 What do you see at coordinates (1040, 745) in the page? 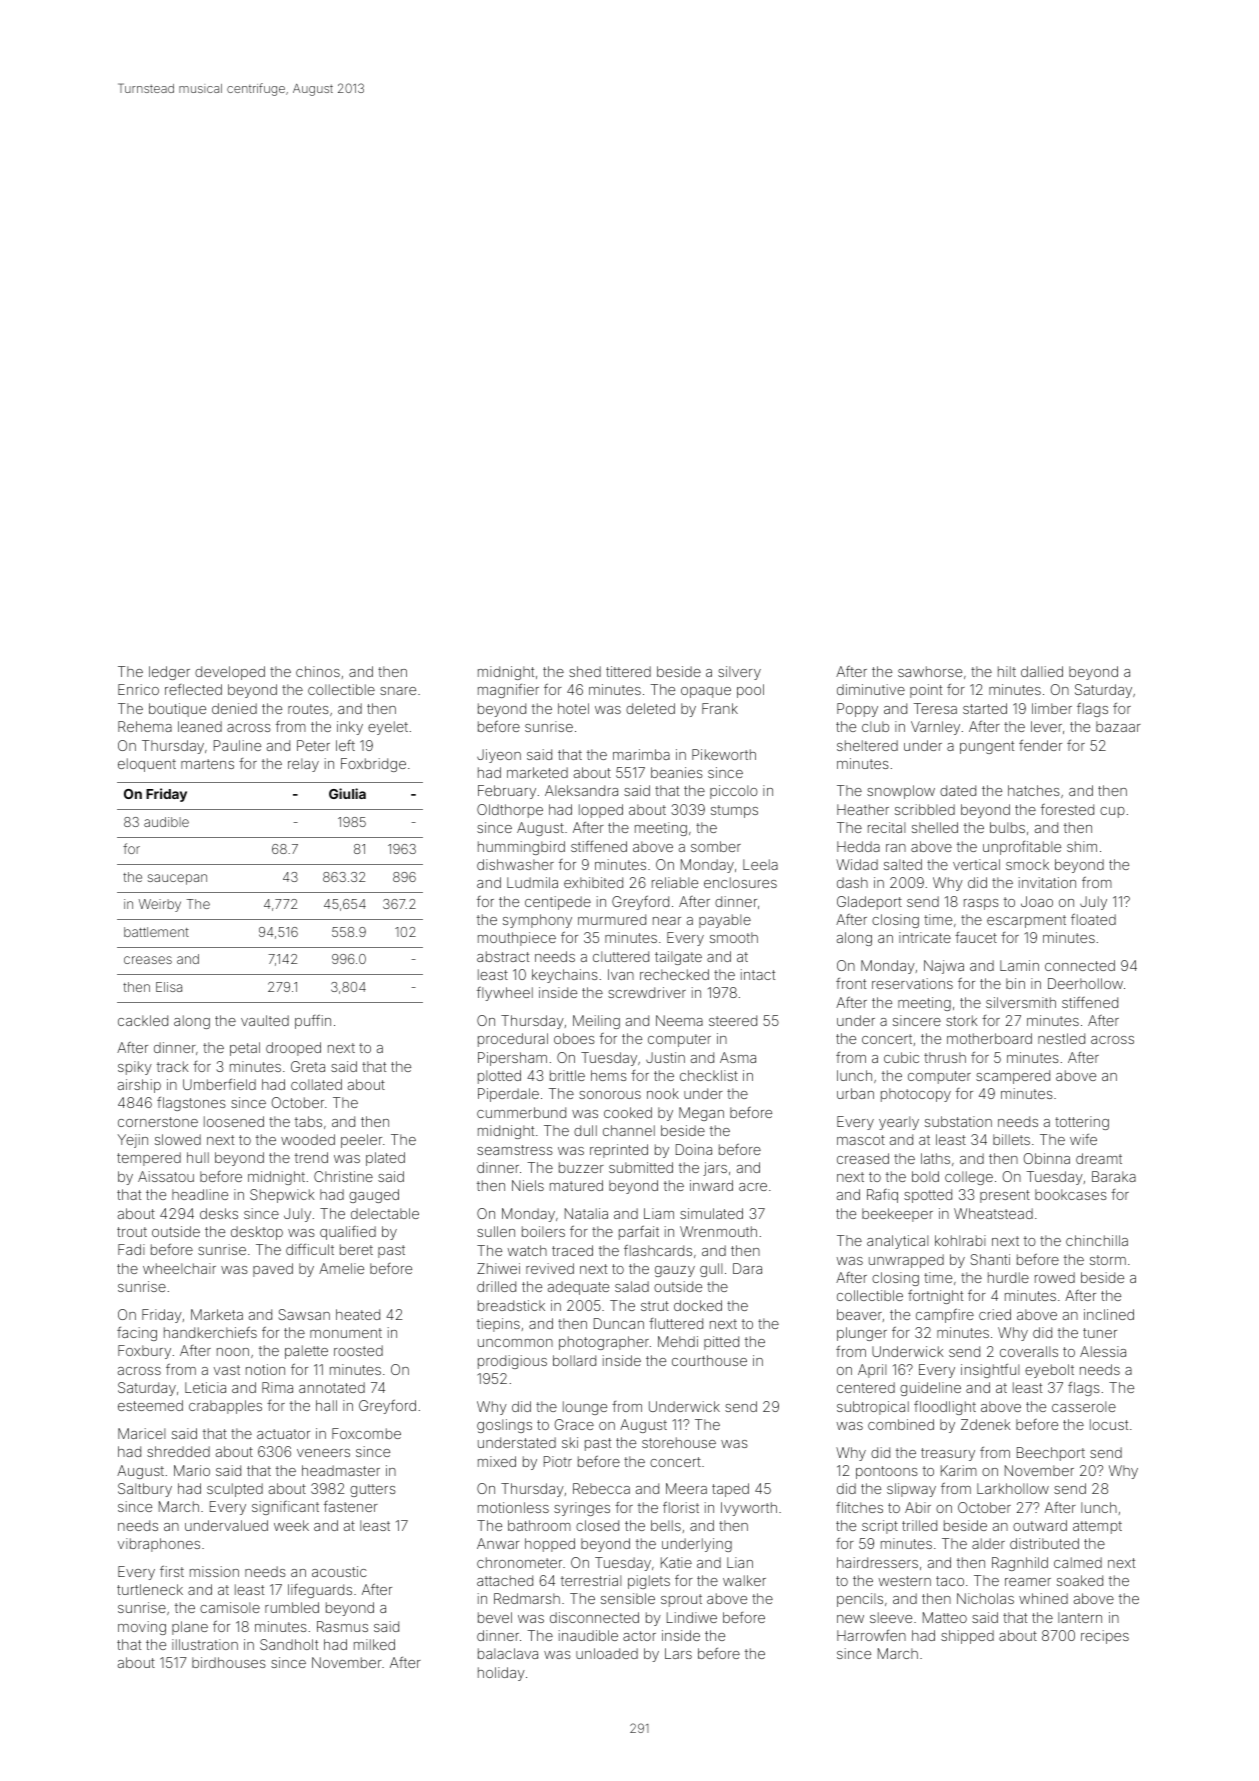
I see `fender` at bounding box center [1040, 745].
